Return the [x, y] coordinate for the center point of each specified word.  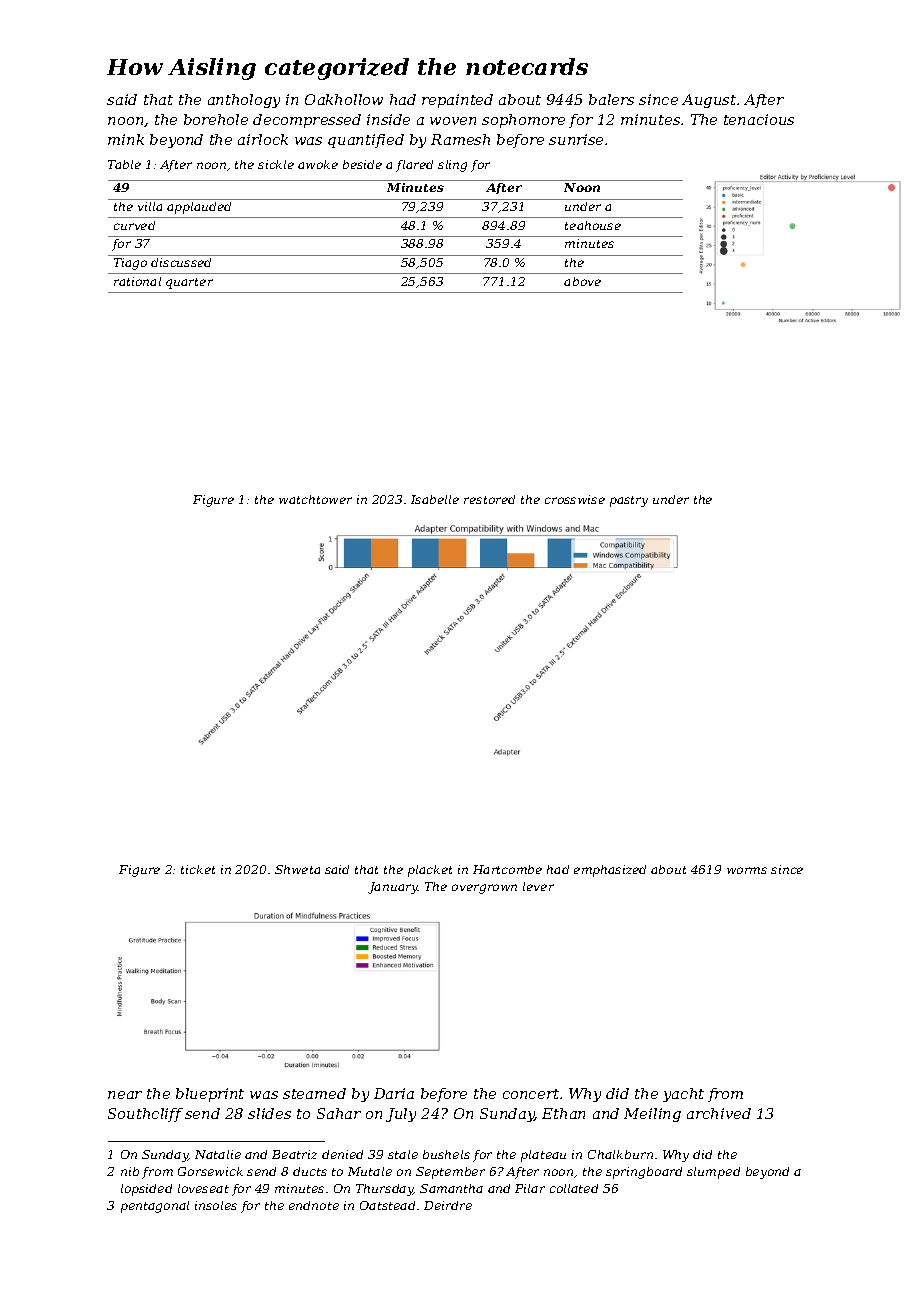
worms [747, 870]
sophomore [523, 121]
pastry [629, 501]
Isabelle [435, 499]
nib [130, 1171]
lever [538, 886]
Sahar [339, 1113]
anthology [244, 101]
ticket [198, 869]
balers [611, 99]
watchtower [315, 499]
